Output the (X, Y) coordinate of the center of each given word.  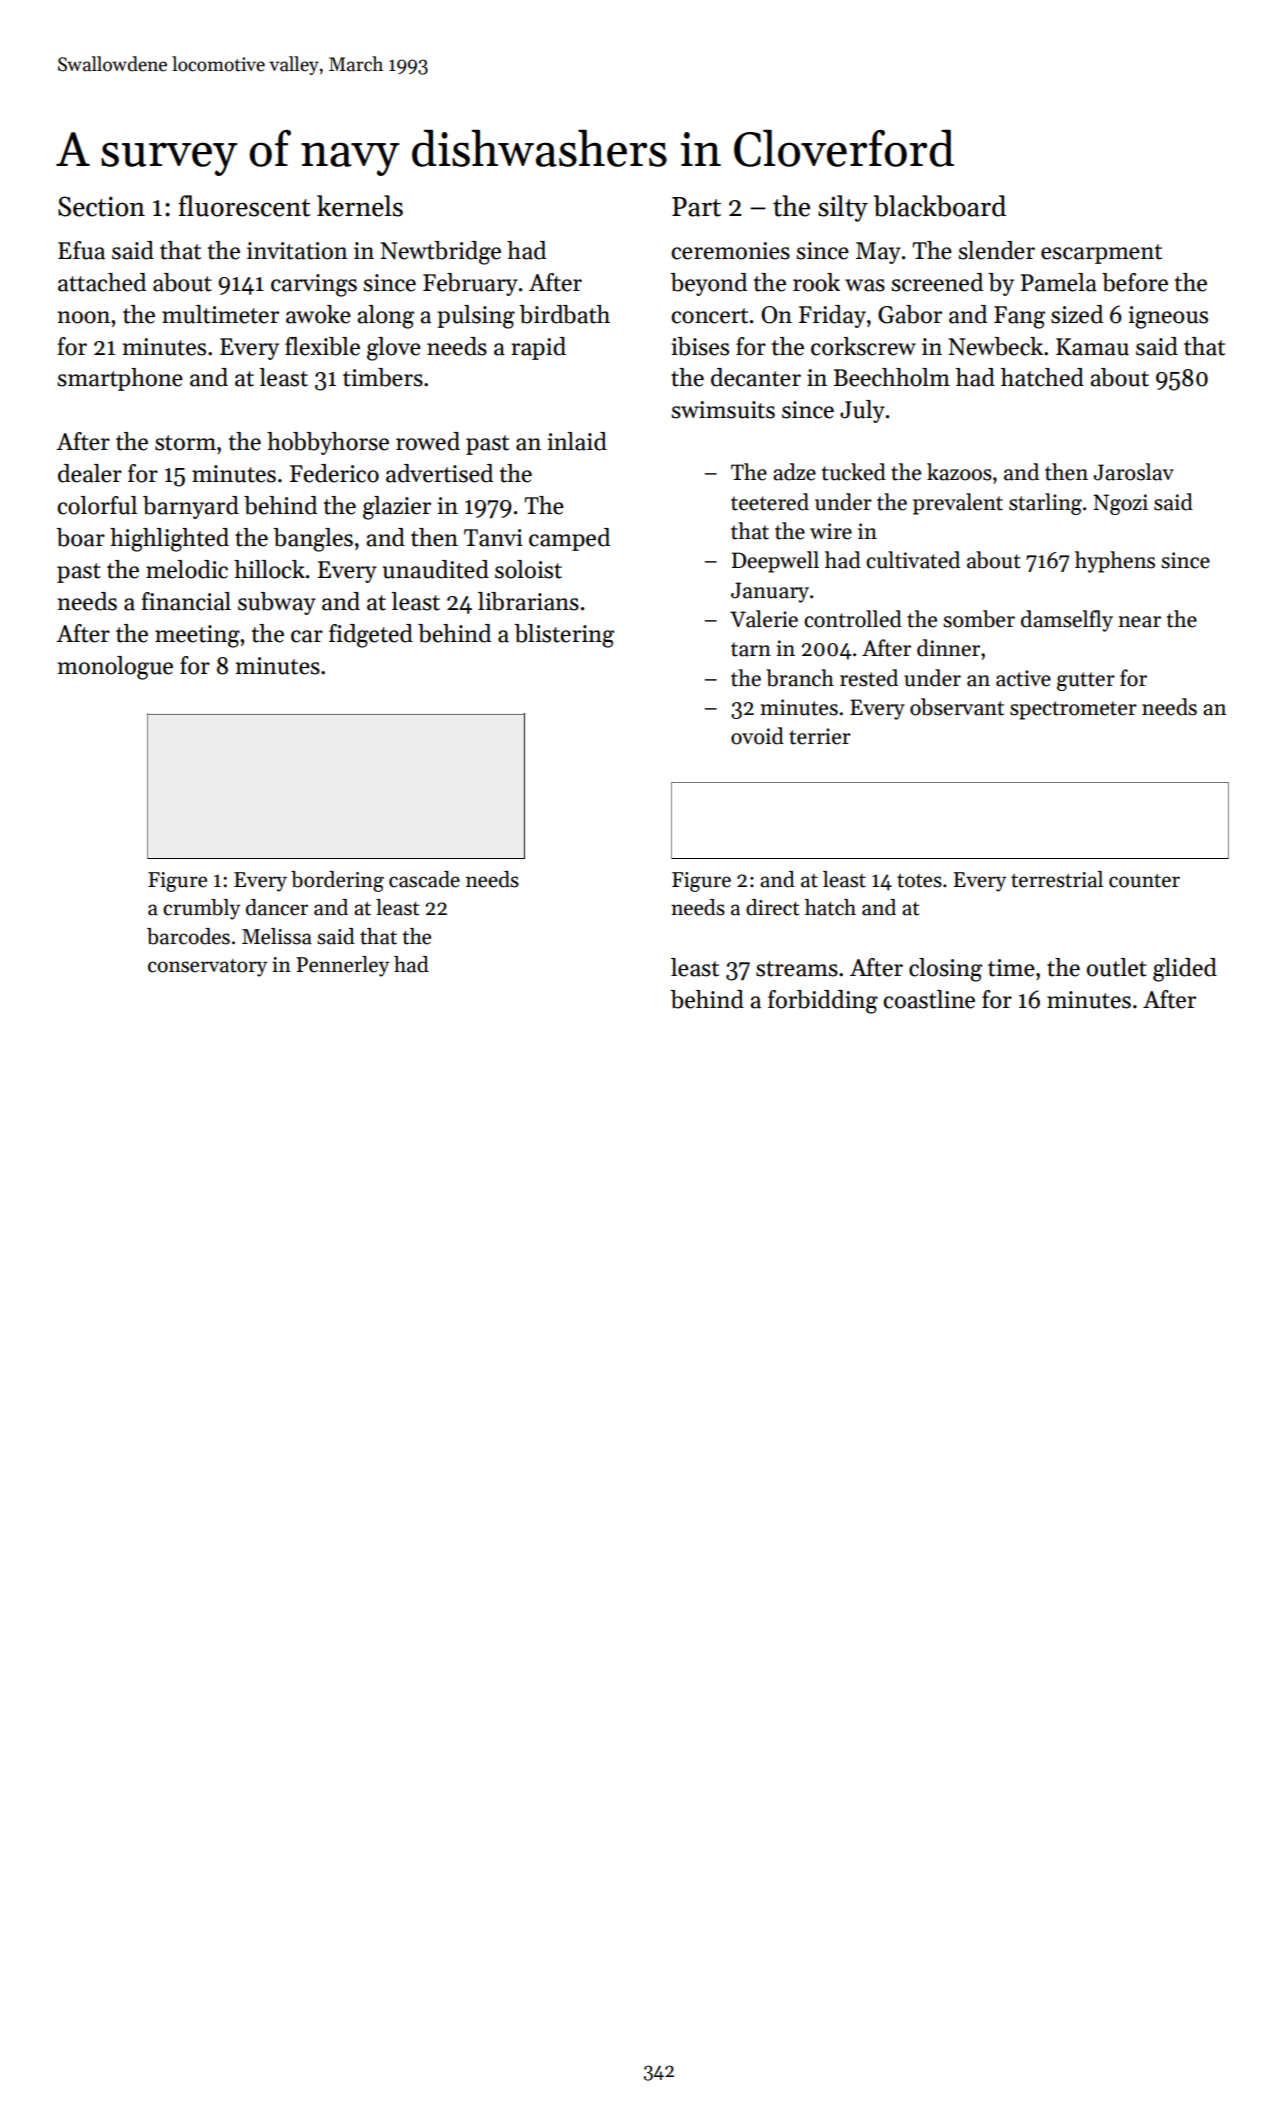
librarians (528, 601)
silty (843, 208)
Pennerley (342, 966)
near (1139, 622)
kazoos (959, 472)
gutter (1086, 681)
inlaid (577, 441)
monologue (115, 668)
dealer (90, 473)
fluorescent (245, 206)
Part (696, 207)
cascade (424, 879)
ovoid (757, 736)
